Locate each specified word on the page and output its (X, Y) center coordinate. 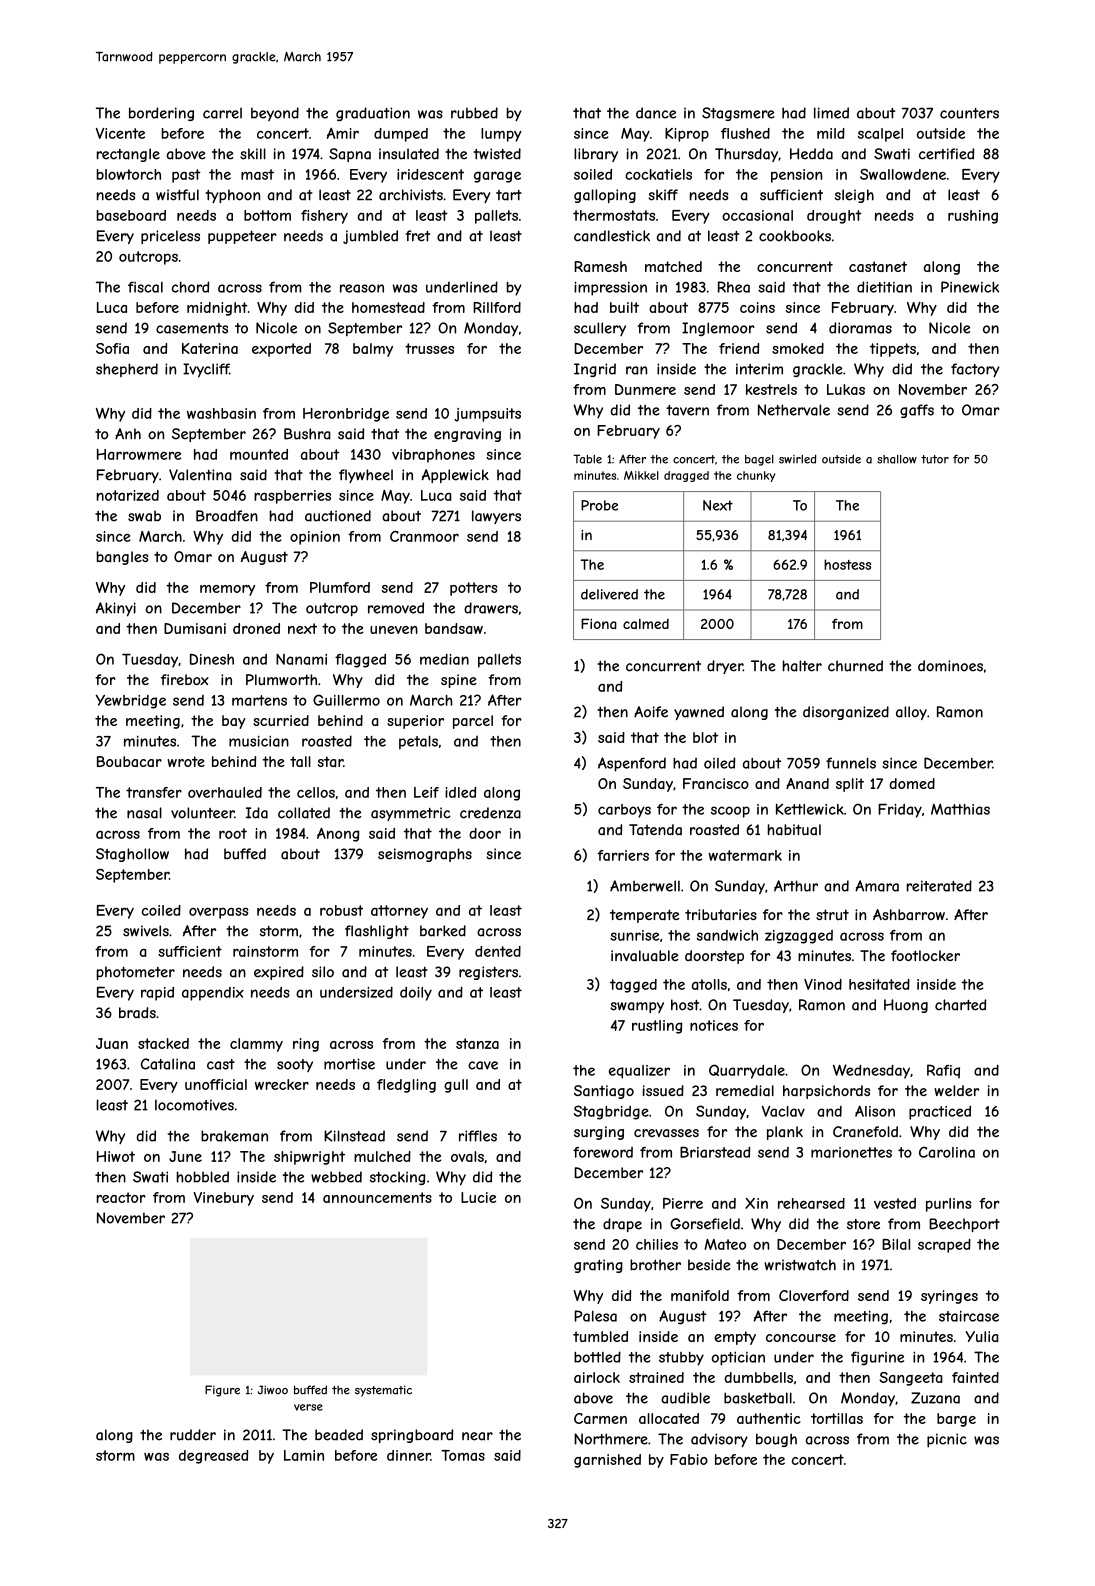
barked (443, 931)
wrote (186, 761)
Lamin (304, 1455)
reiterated (939, 886)
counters (969, 113)
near (477, 1436)
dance (656, 113)
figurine (877, 1358)
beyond (275, 114)
